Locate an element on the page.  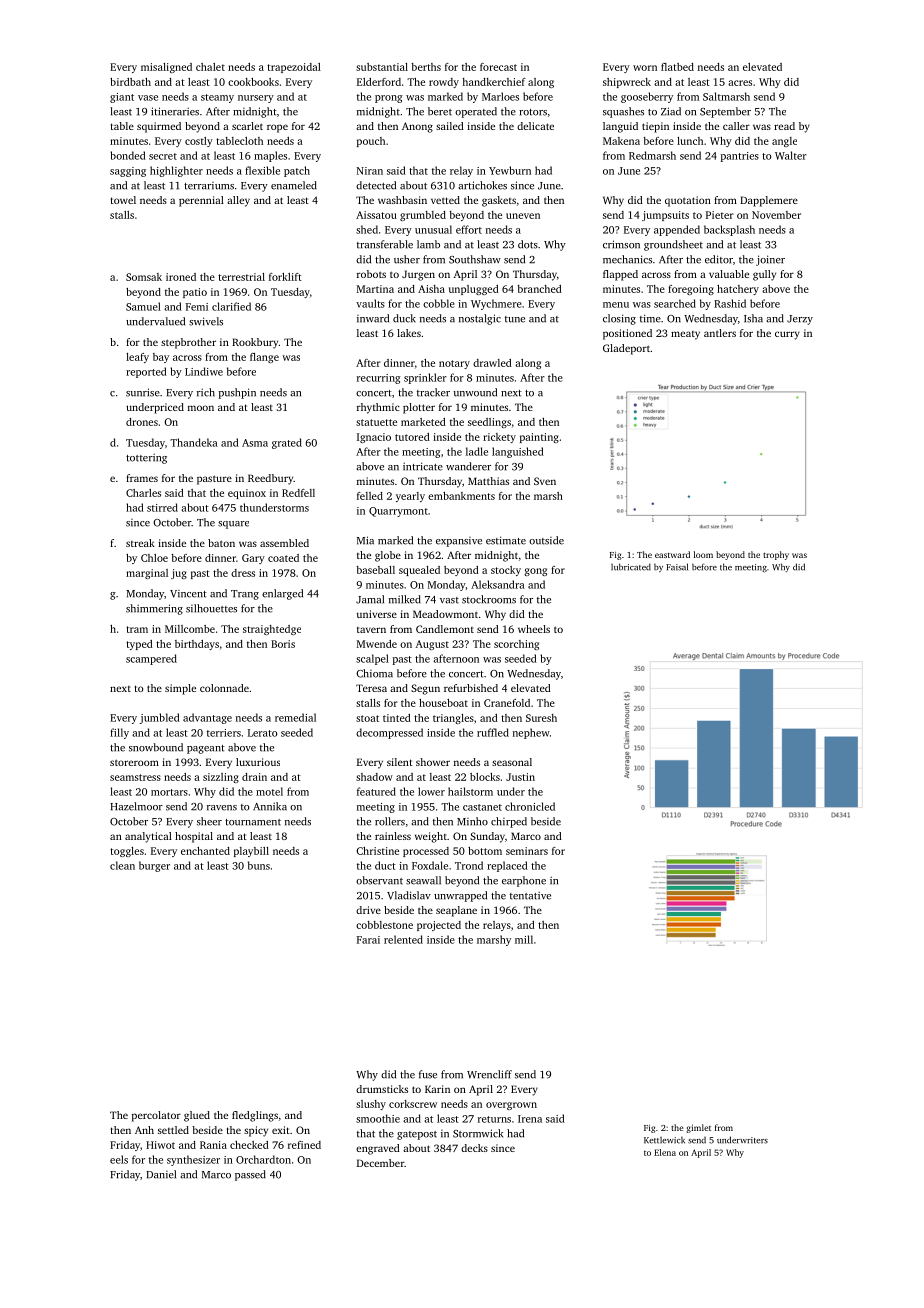
Hiwot is located at coordinates (160, 1145).
